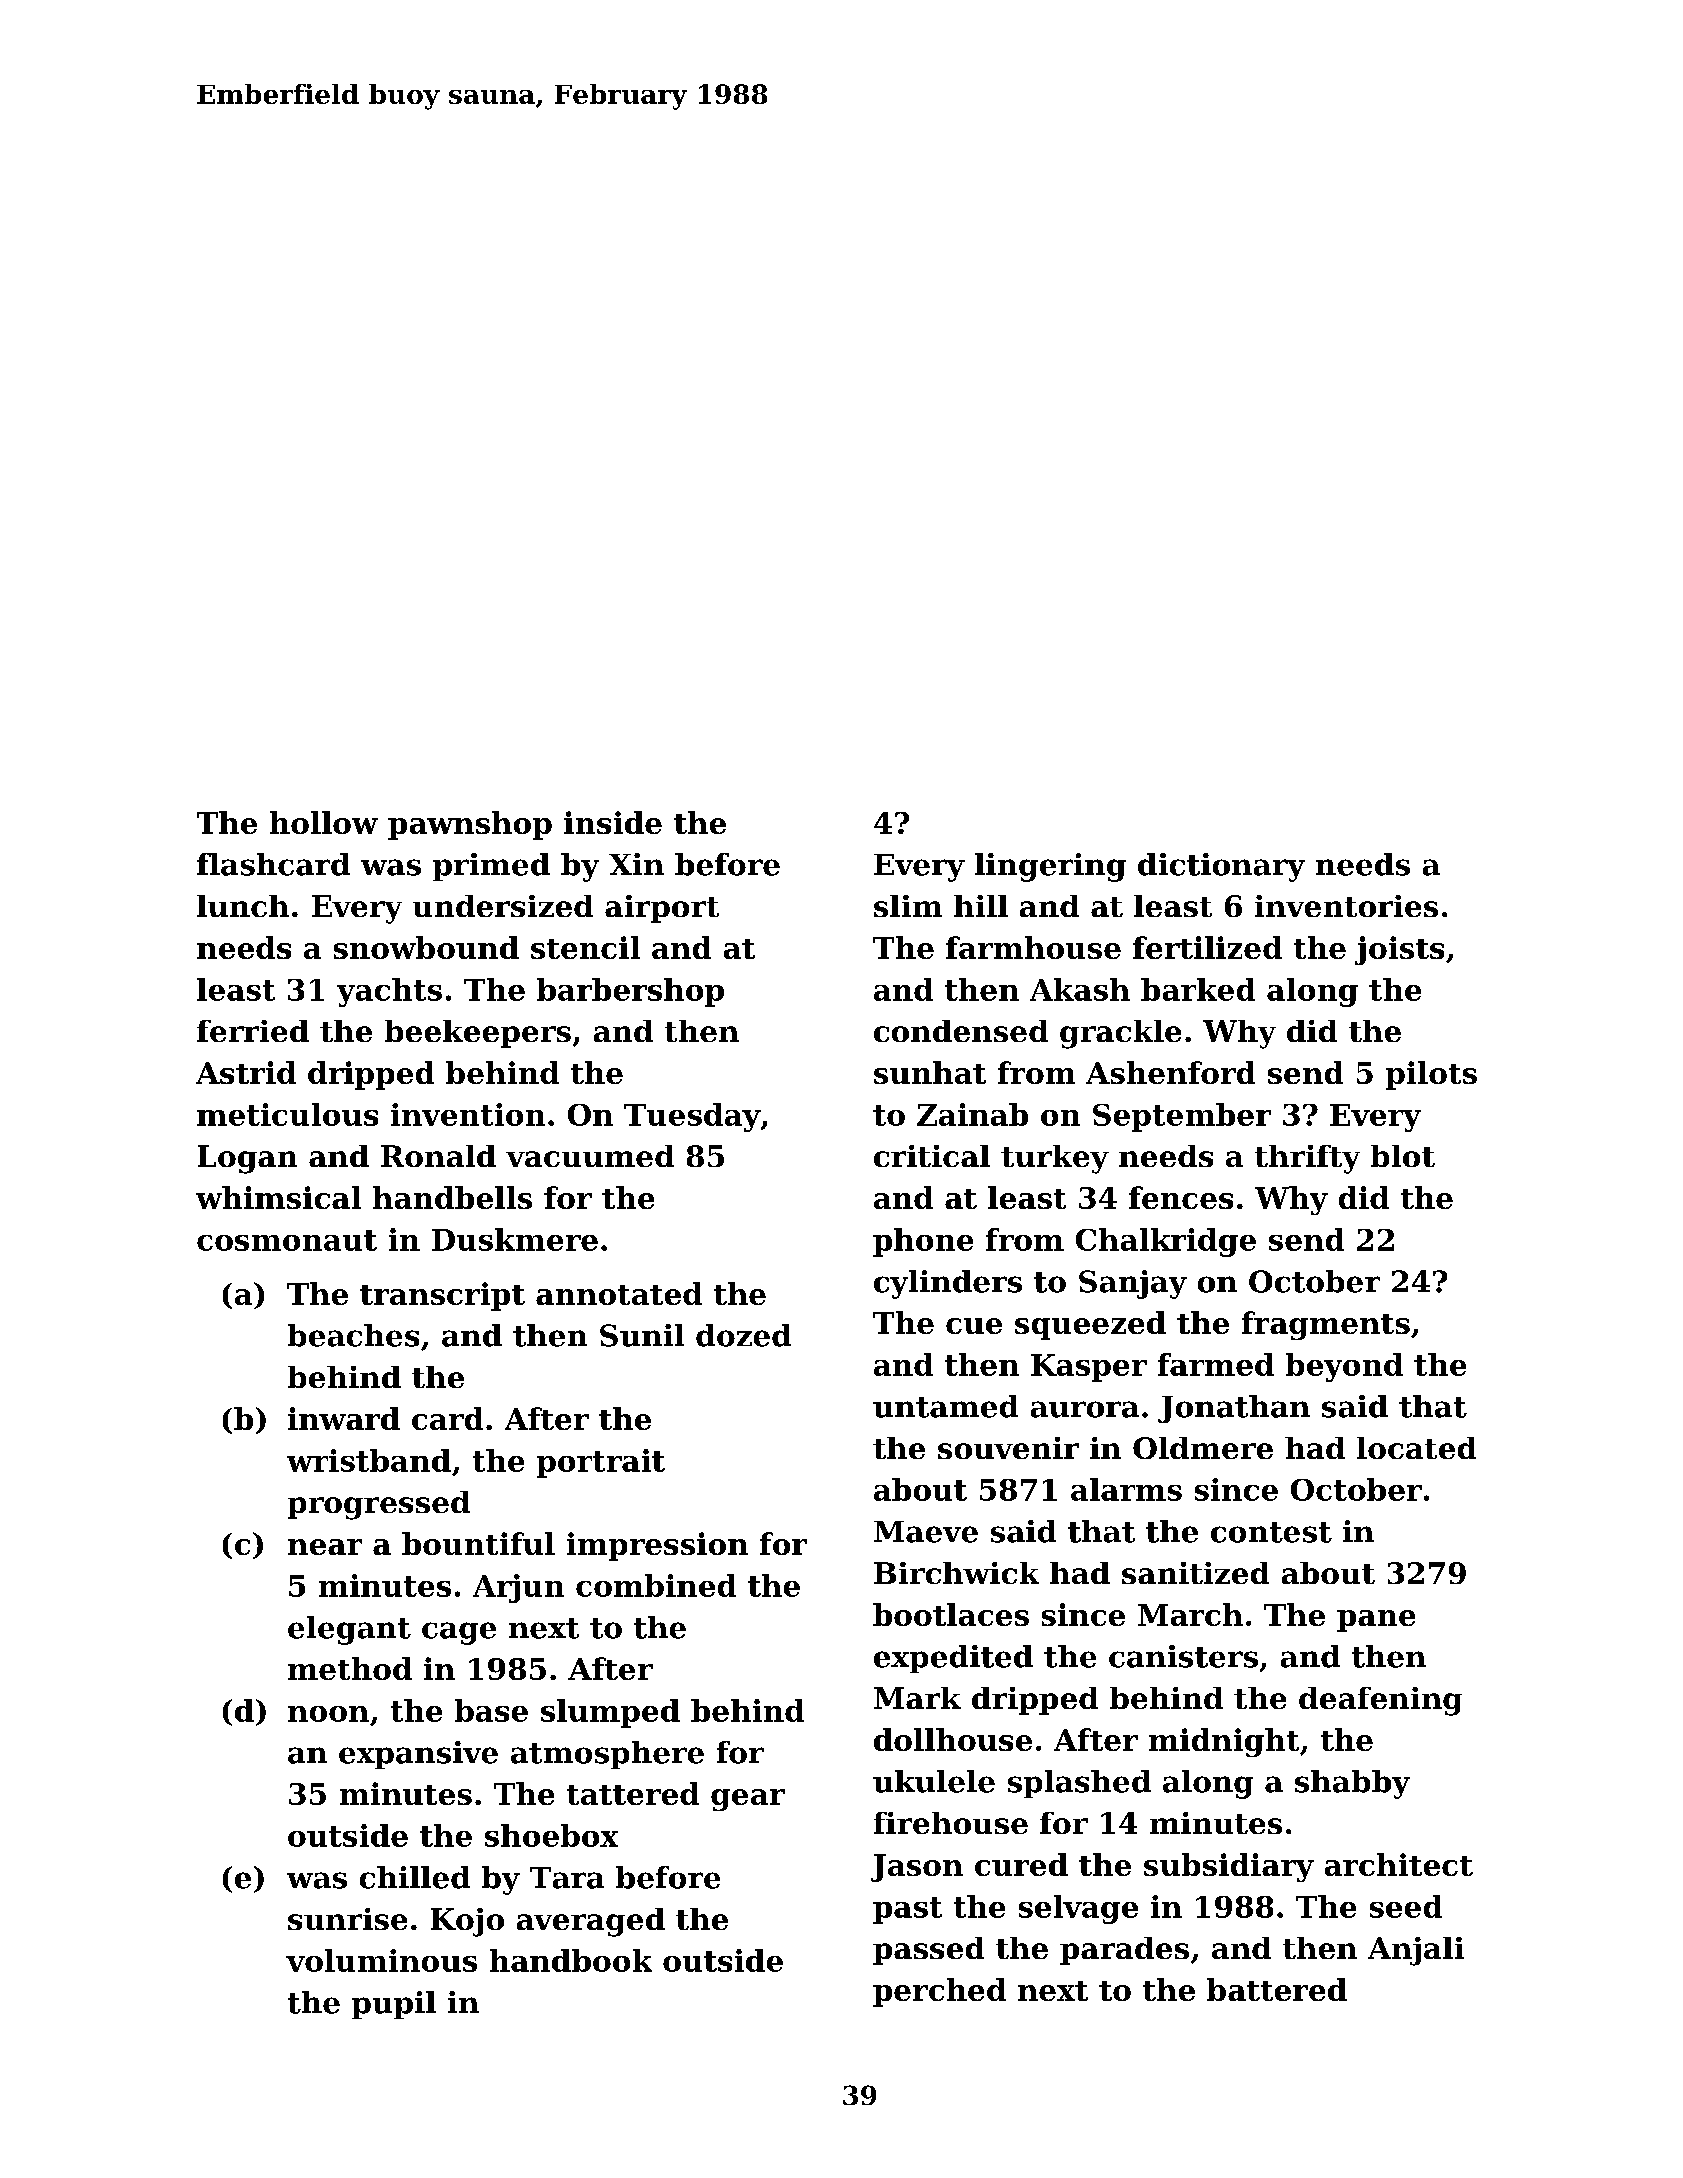 Image resolution: width=1683 pixels, height=2178 pixels. Describe the element at coordinates (908, 906) in the screenshot. I see `slim` at that location.
